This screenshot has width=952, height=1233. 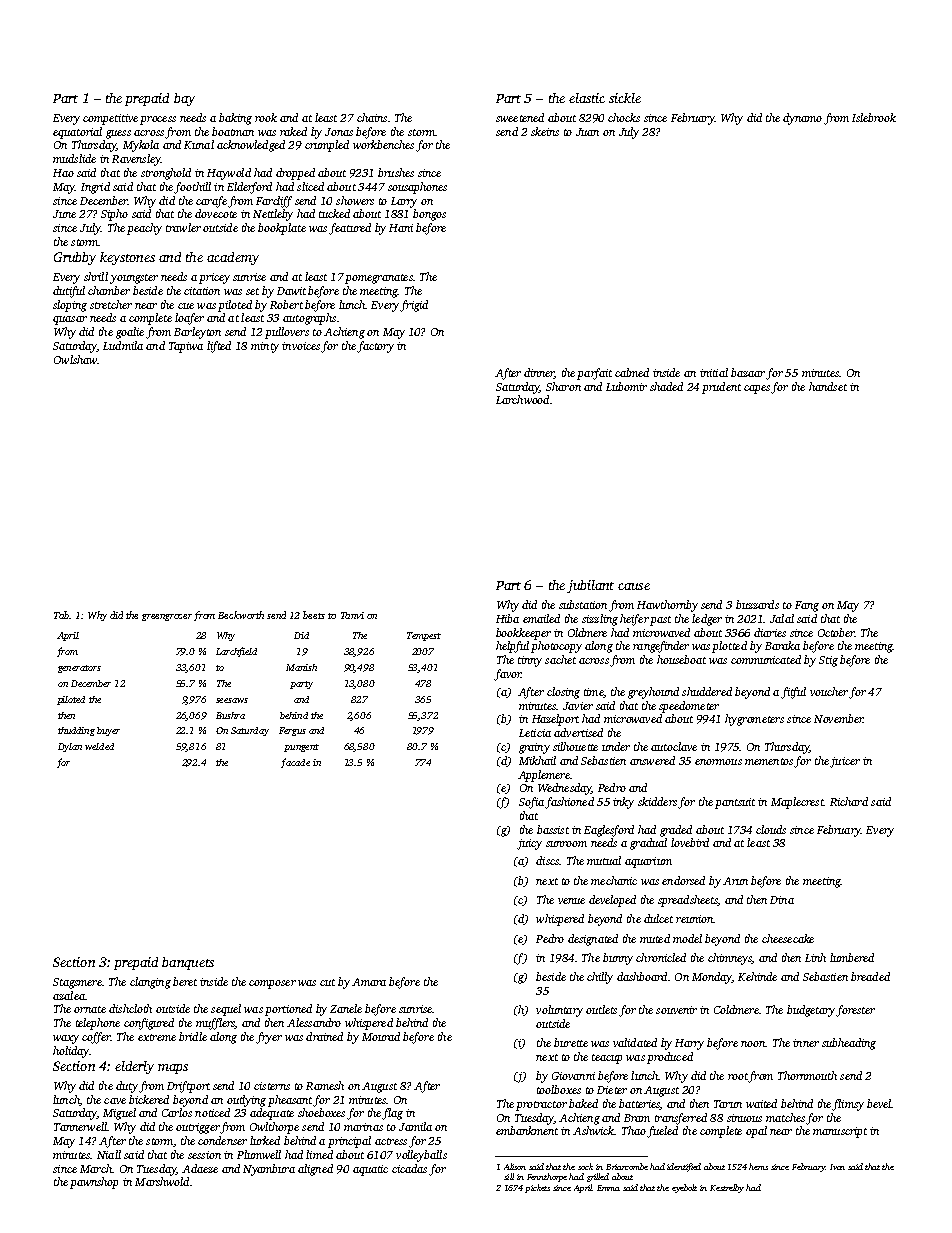 What do you see at coordinates (802, 119) in the screenshot?
I see `dynamo` at bounding box center [802, 119].
